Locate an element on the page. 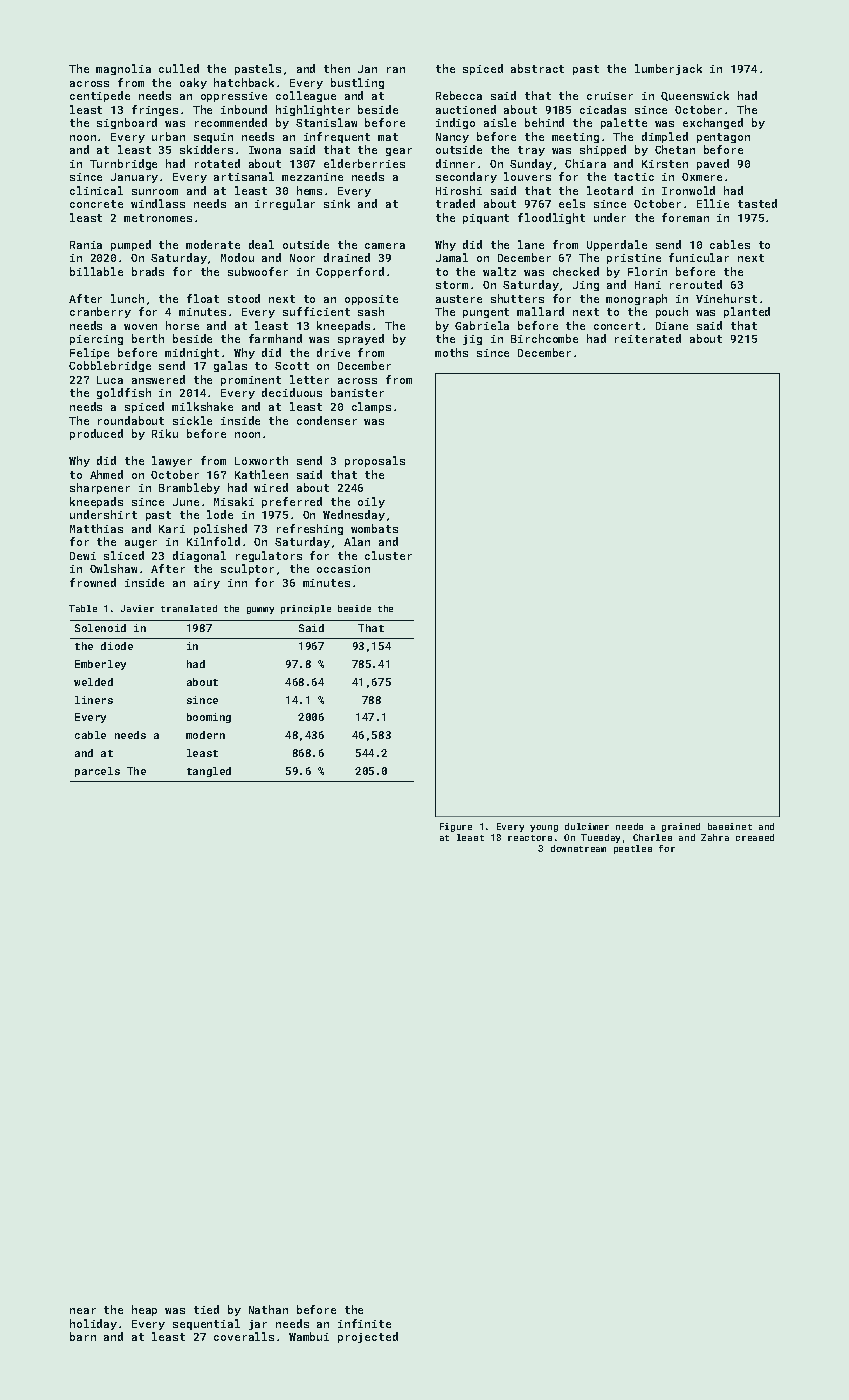 The image size is (849, 1400). abstract is located at coordinates (537, 68).
